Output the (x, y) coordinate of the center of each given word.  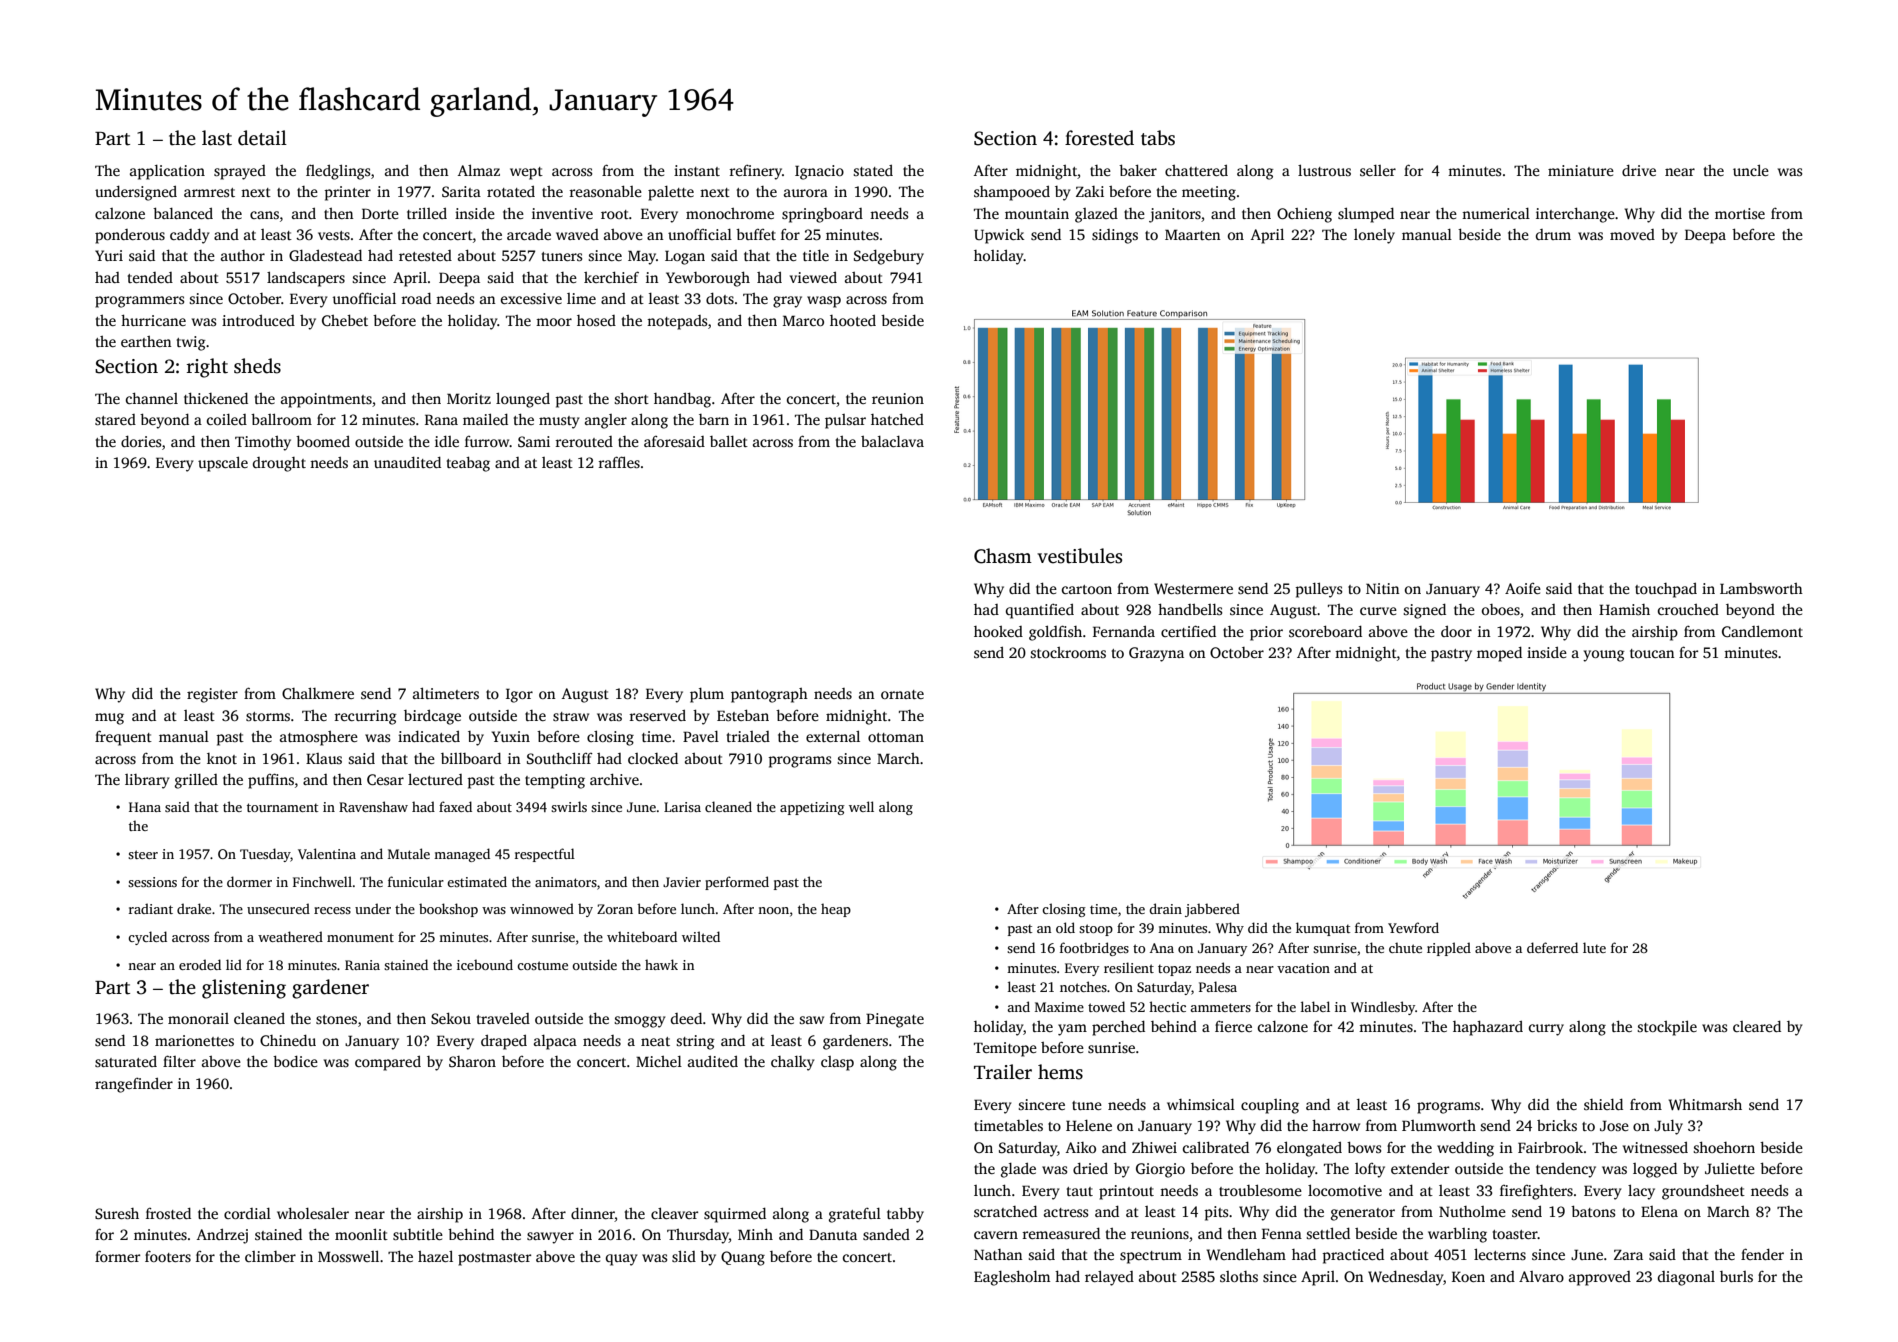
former (117, 1256)
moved (1632, 234)
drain (1165, 908)
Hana (145, 807)
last (217, 138)
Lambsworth (1761, 588)
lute (1594, 947)
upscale (223, 464)
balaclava (892, 441)
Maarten (1193, 234)
